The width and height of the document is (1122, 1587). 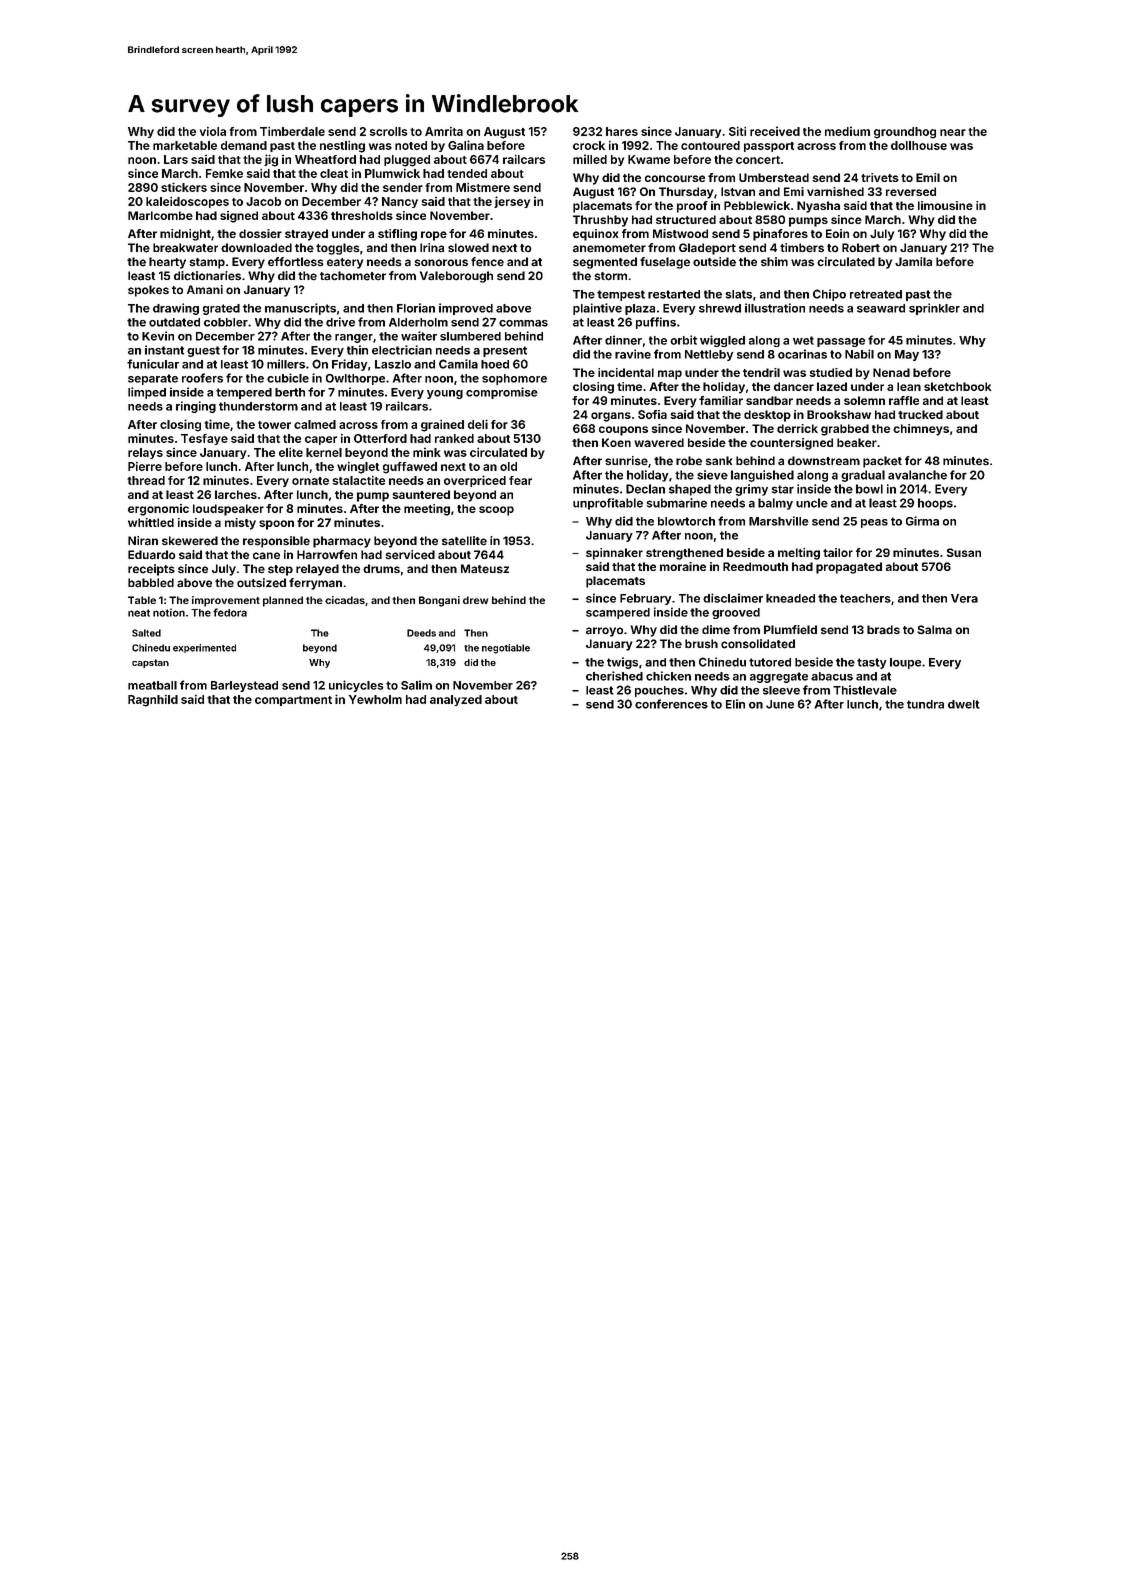 What do you see at coordinates (622, 131) in the document?
I see `hares` at bounding box center [622, 131].
